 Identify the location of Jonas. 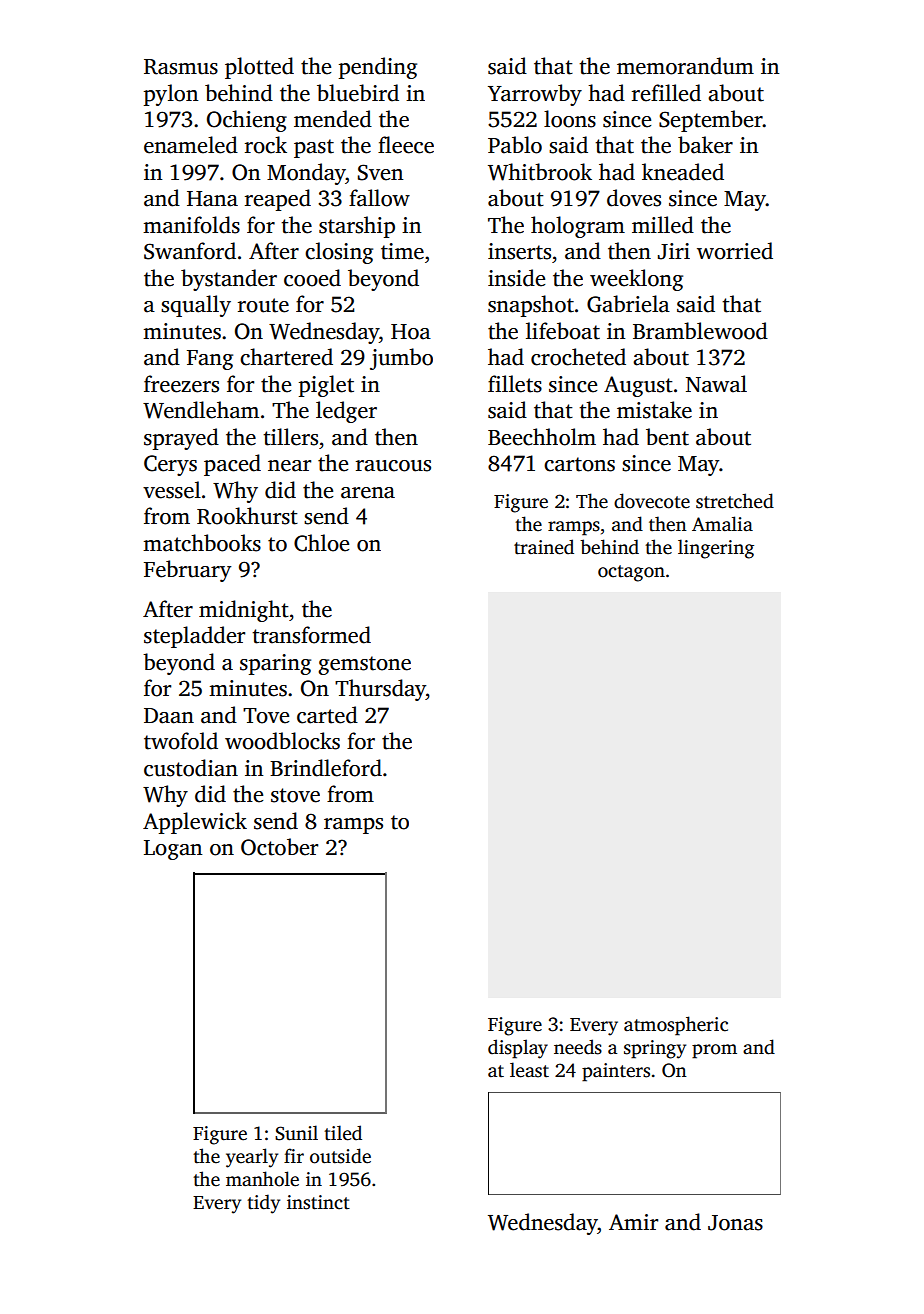
(735, 1223).
